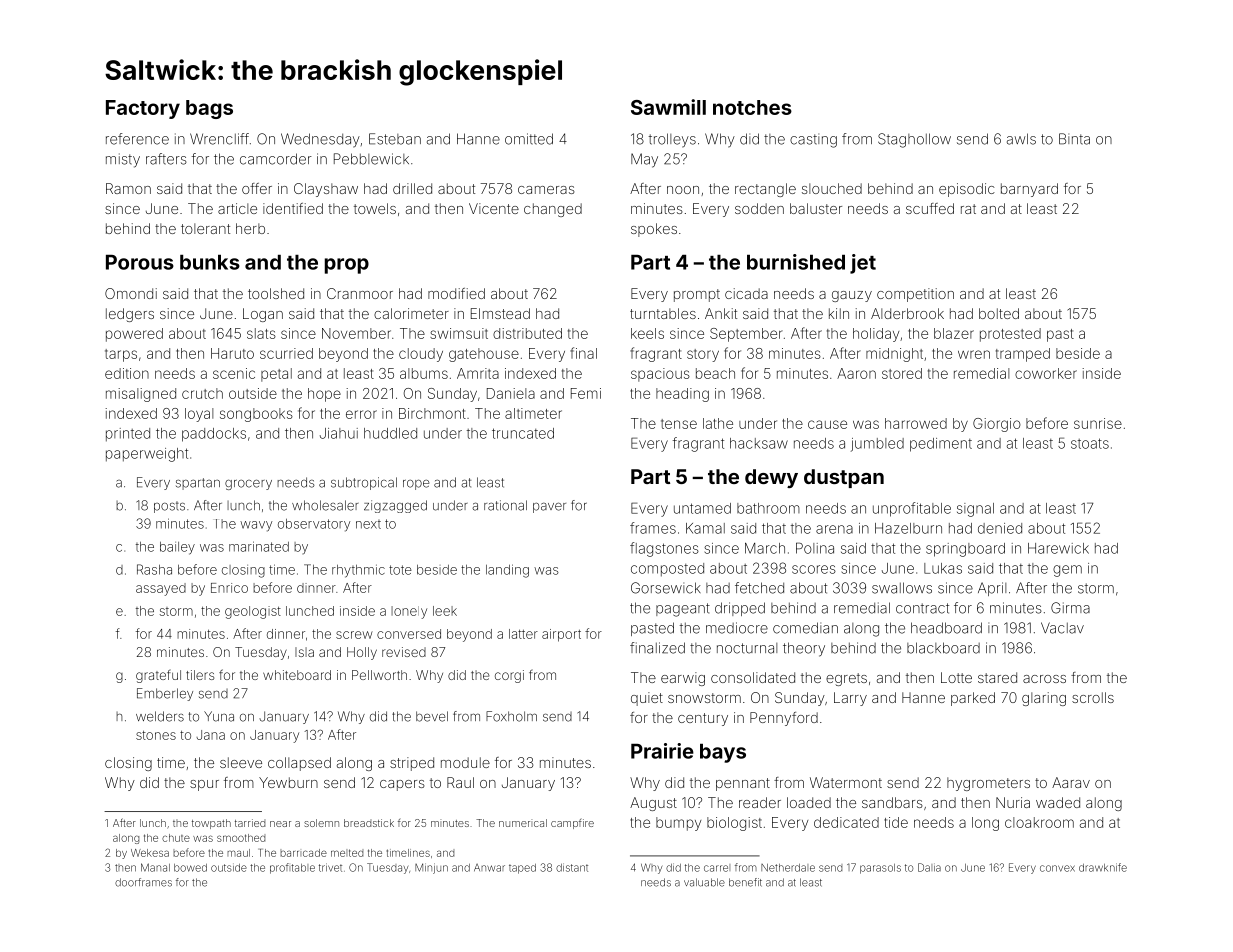  What do you see at coordinates (914, 140) in the image?
I see `Staghollow` at bounding box center [914, 140].
